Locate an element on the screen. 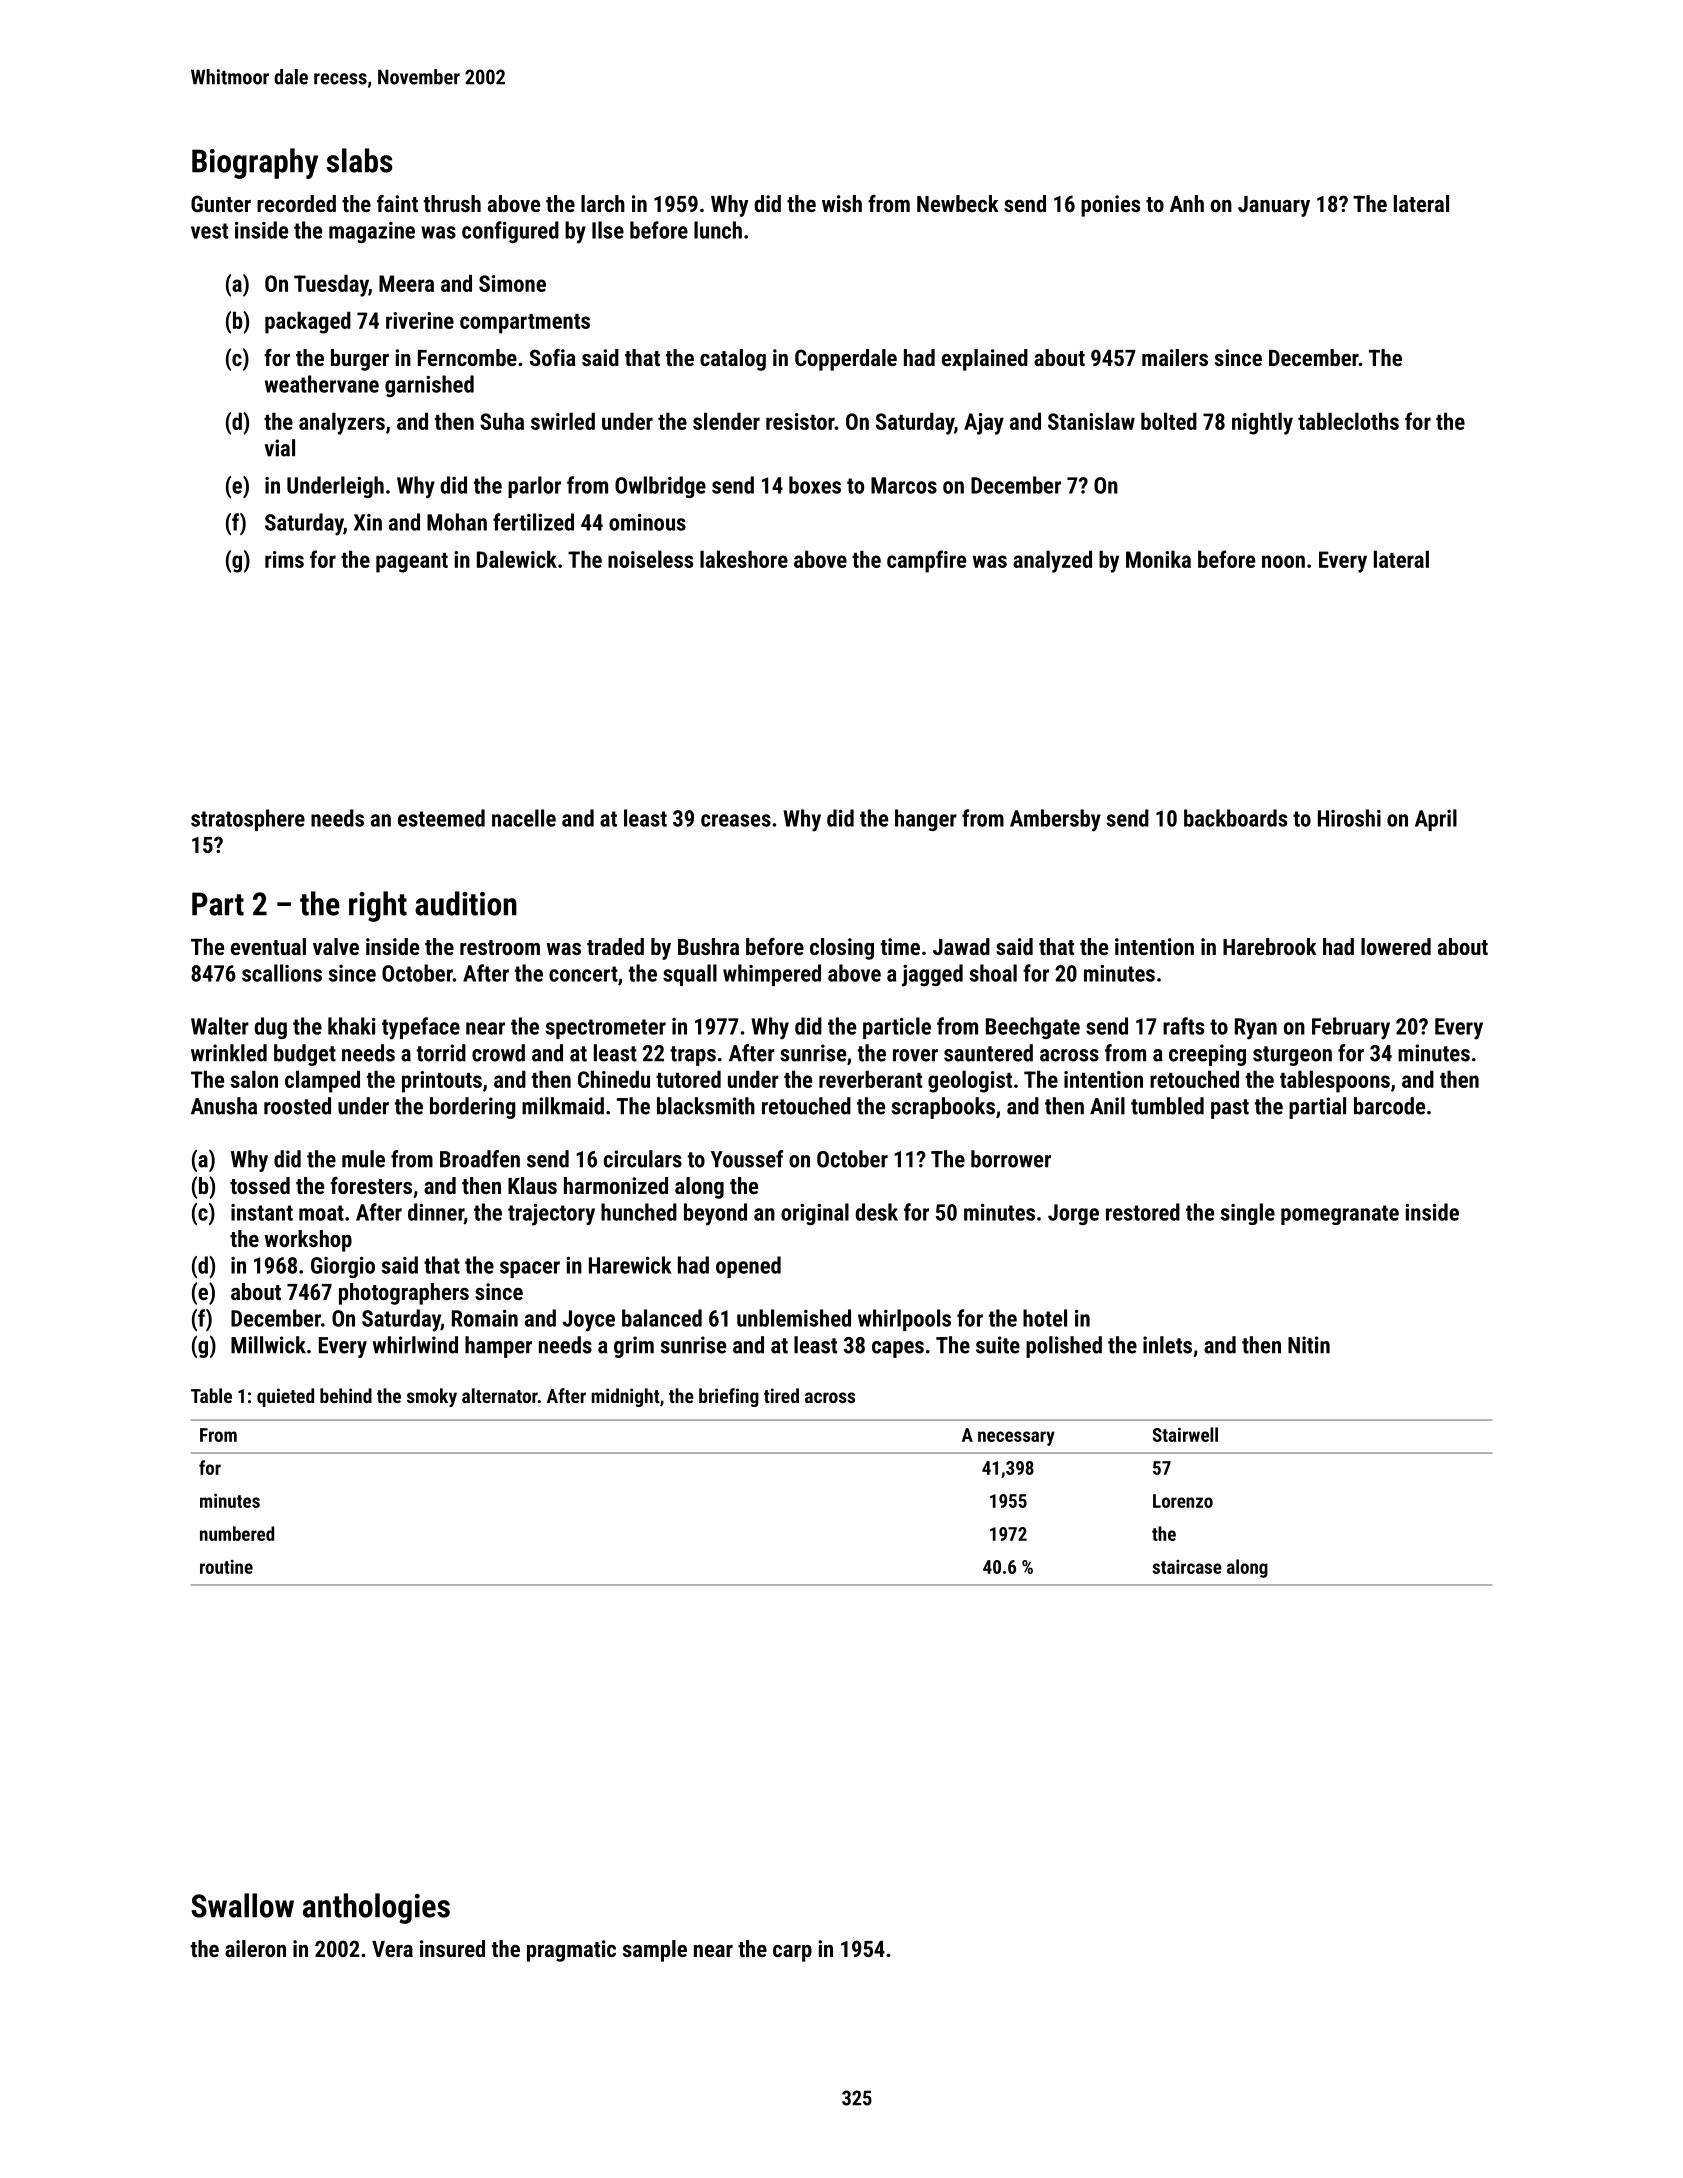 The width and height of the screenshot is (1683, 2178). whirlwind is located at coordinates (415, 1345).
